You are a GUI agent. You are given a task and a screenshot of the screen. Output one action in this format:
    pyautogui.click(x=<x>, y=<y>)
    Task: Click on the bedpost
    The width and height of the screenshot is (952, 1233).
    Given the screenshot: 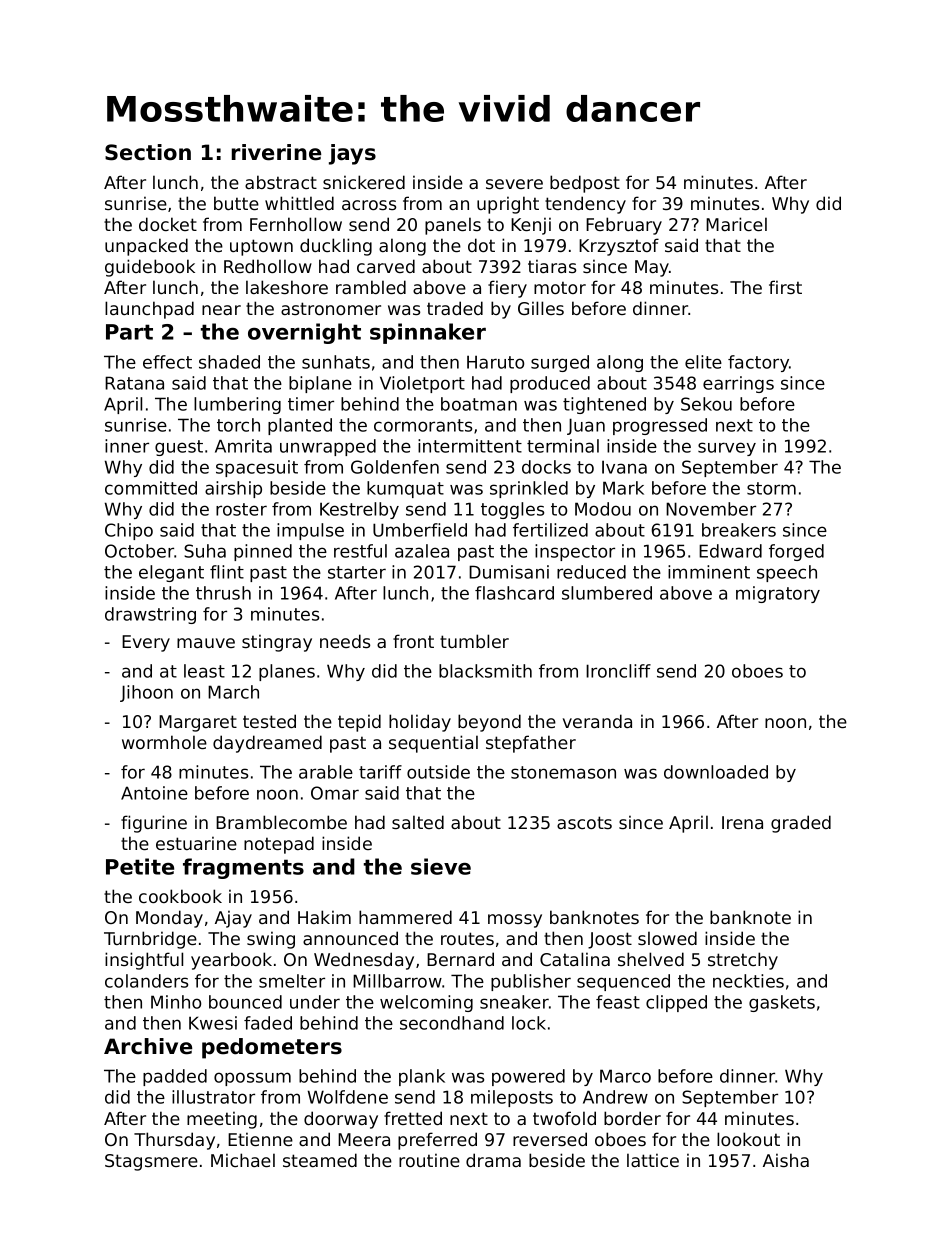 What is the action you would take?
    pyautogui.click(x=585, y=184)
